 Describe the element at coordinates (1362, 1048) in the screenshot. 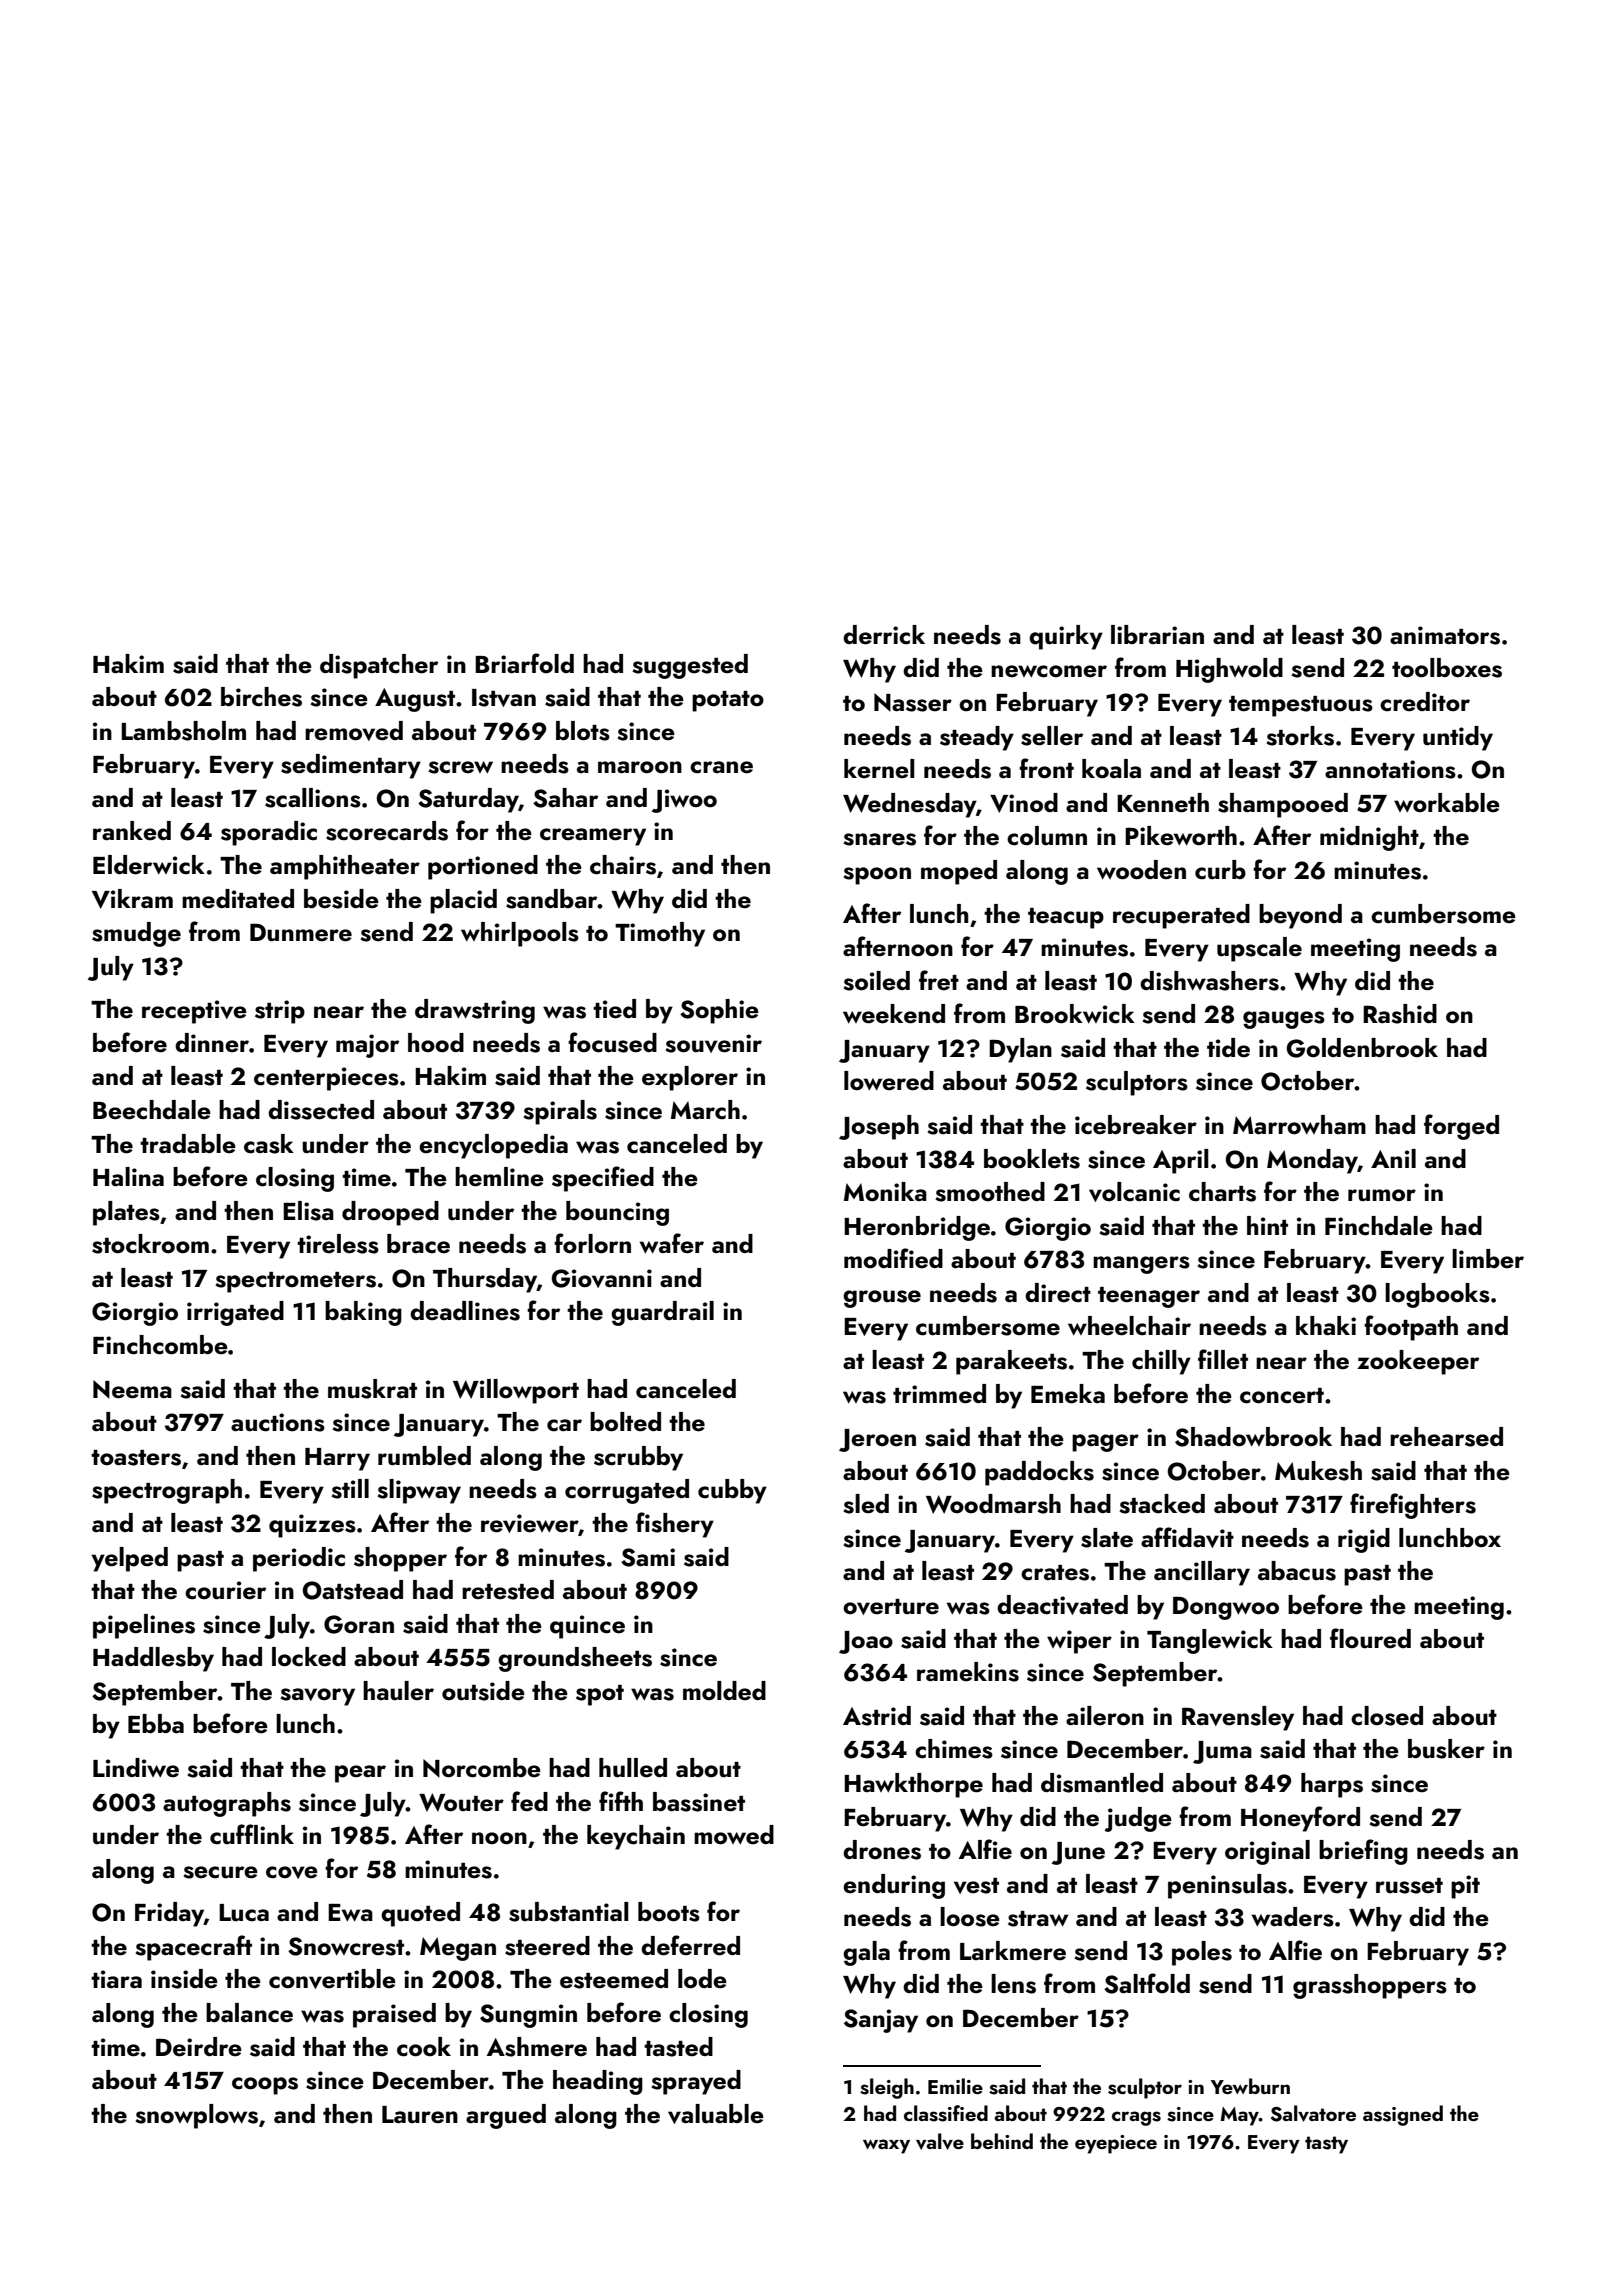

I see `Goldenbrook` at that location.
